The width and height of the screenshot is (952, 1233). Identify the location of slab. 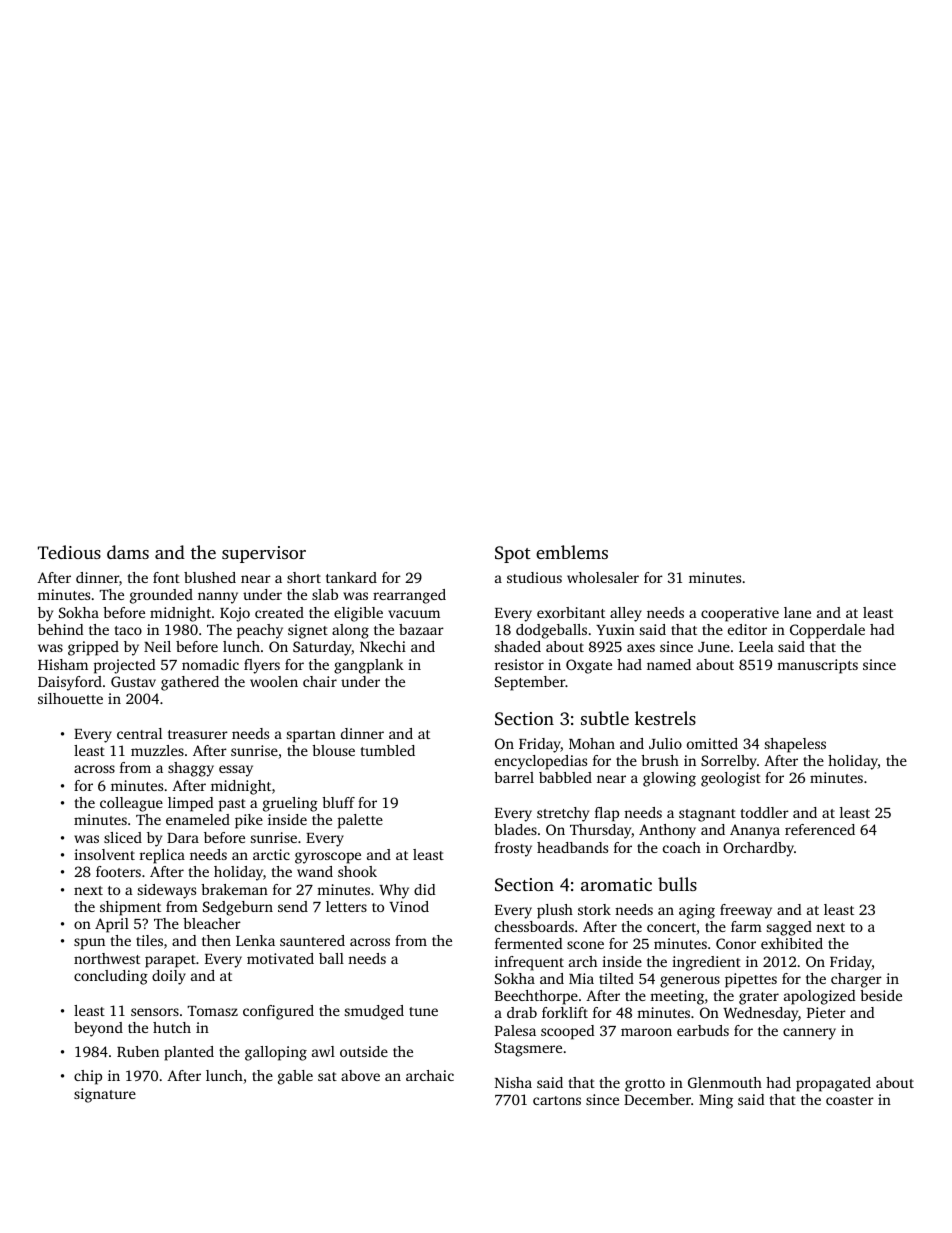
(325, 594).
